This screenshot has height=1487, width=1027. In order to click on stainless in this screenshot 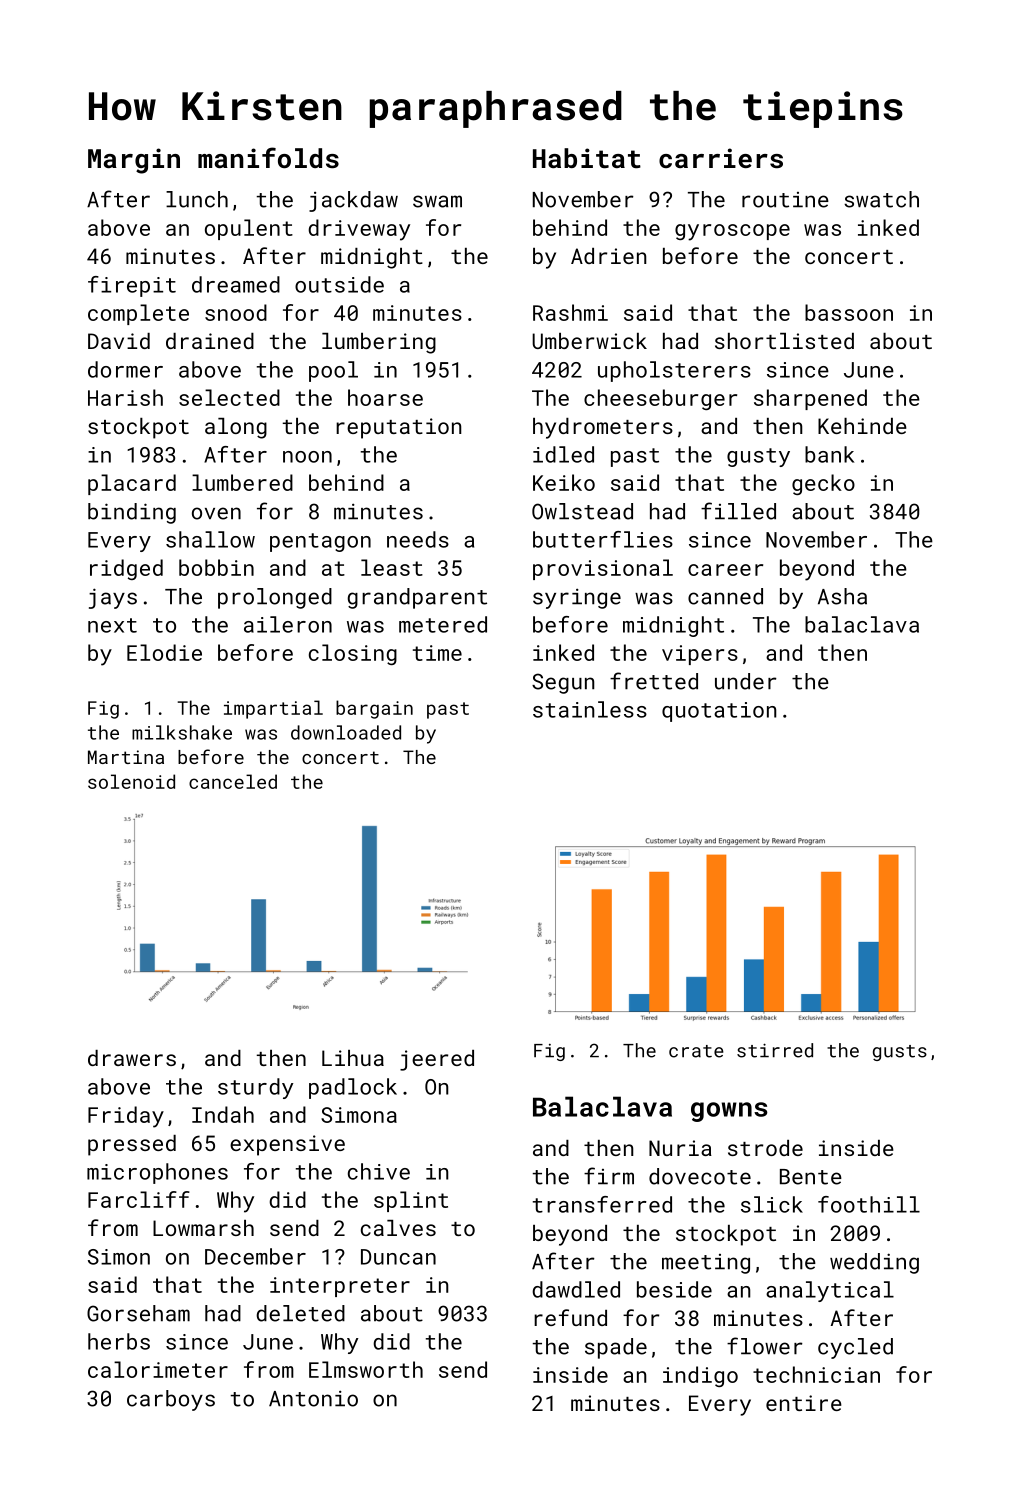, I will do `click(590, 709)`.
